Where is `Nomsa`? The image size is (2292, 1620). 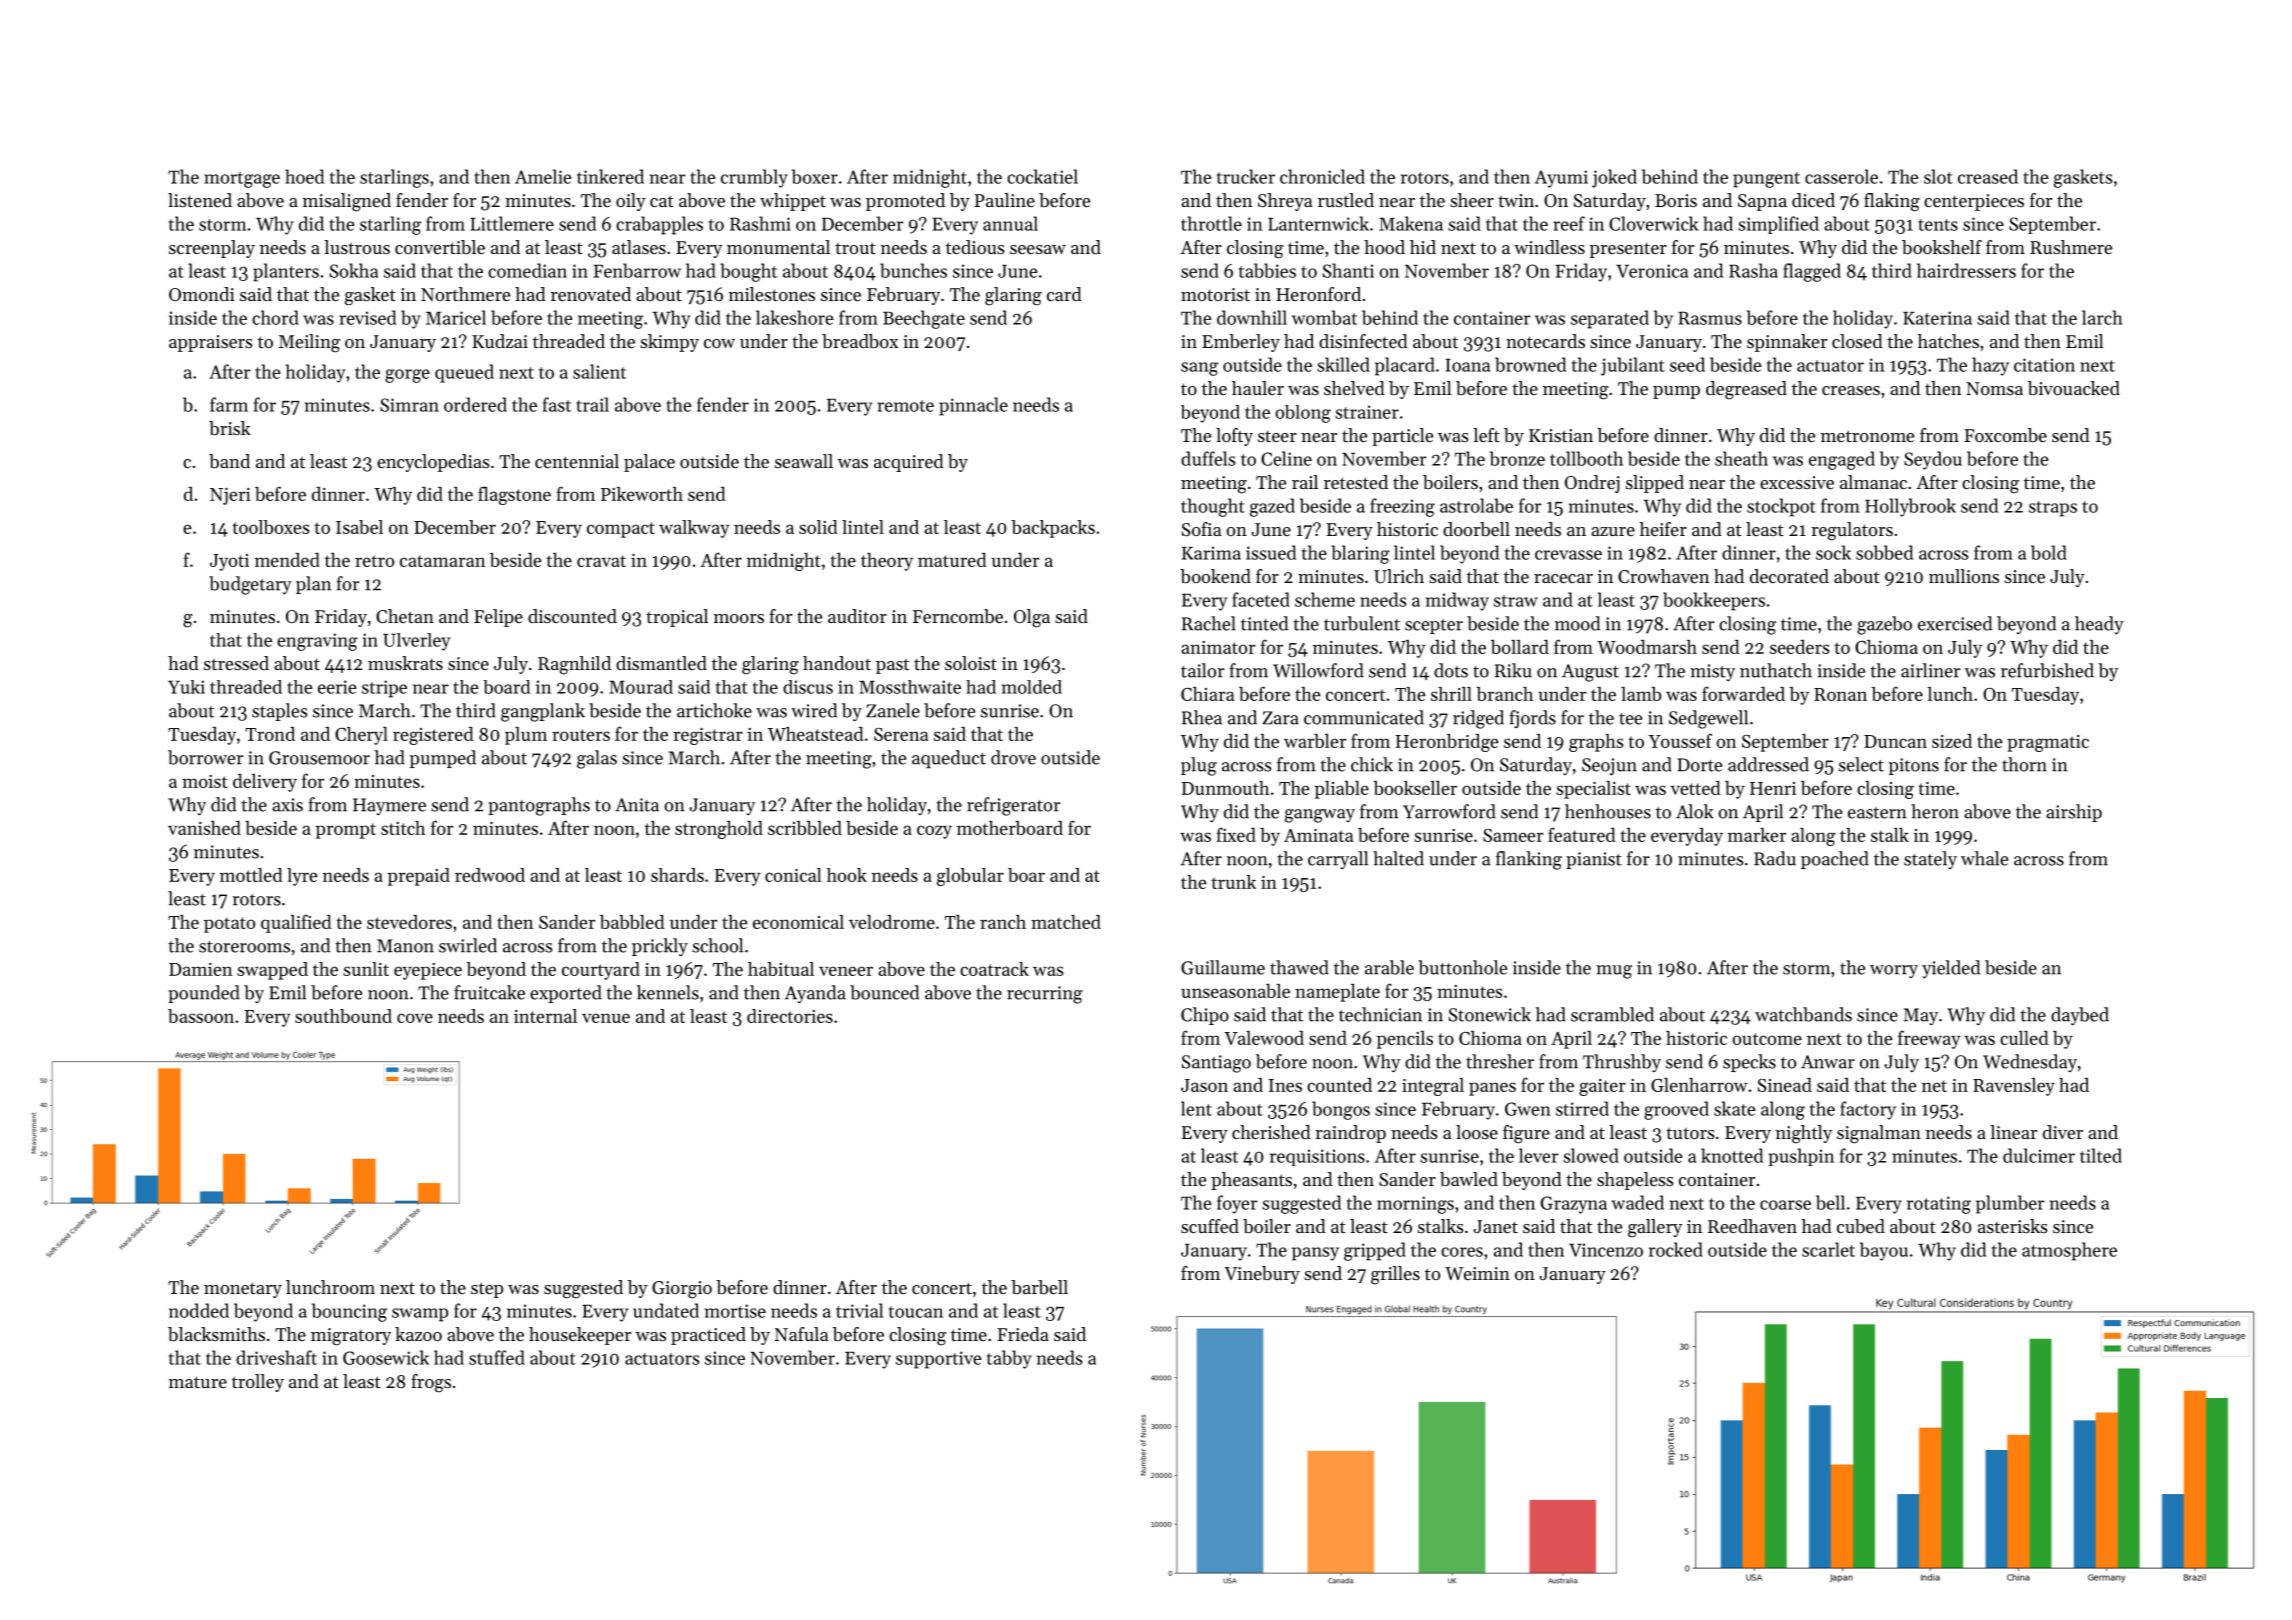 Nomsa is located at coordinates (1994, 388).
